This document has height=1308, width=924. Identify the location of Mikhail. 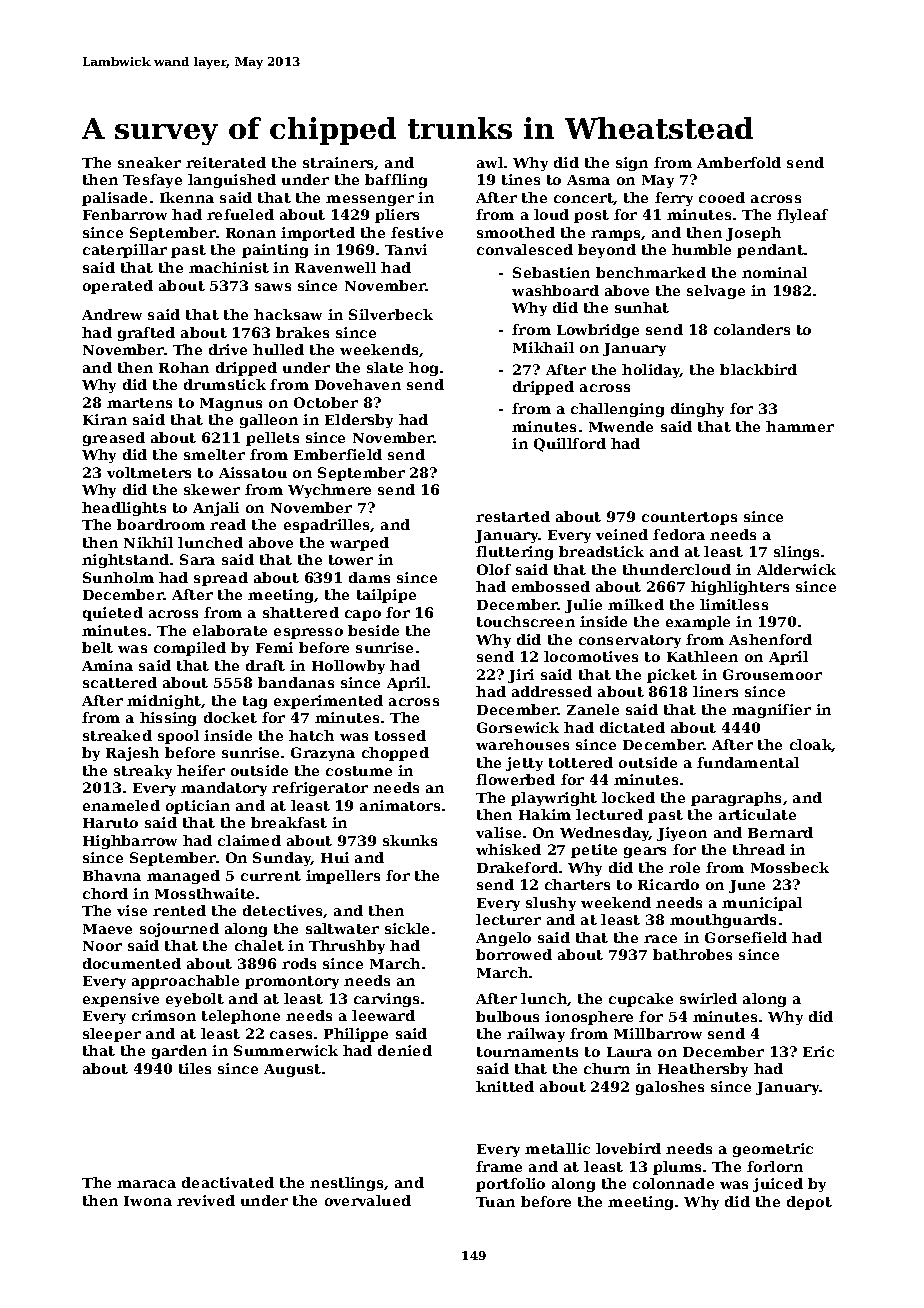
(543, 347).
